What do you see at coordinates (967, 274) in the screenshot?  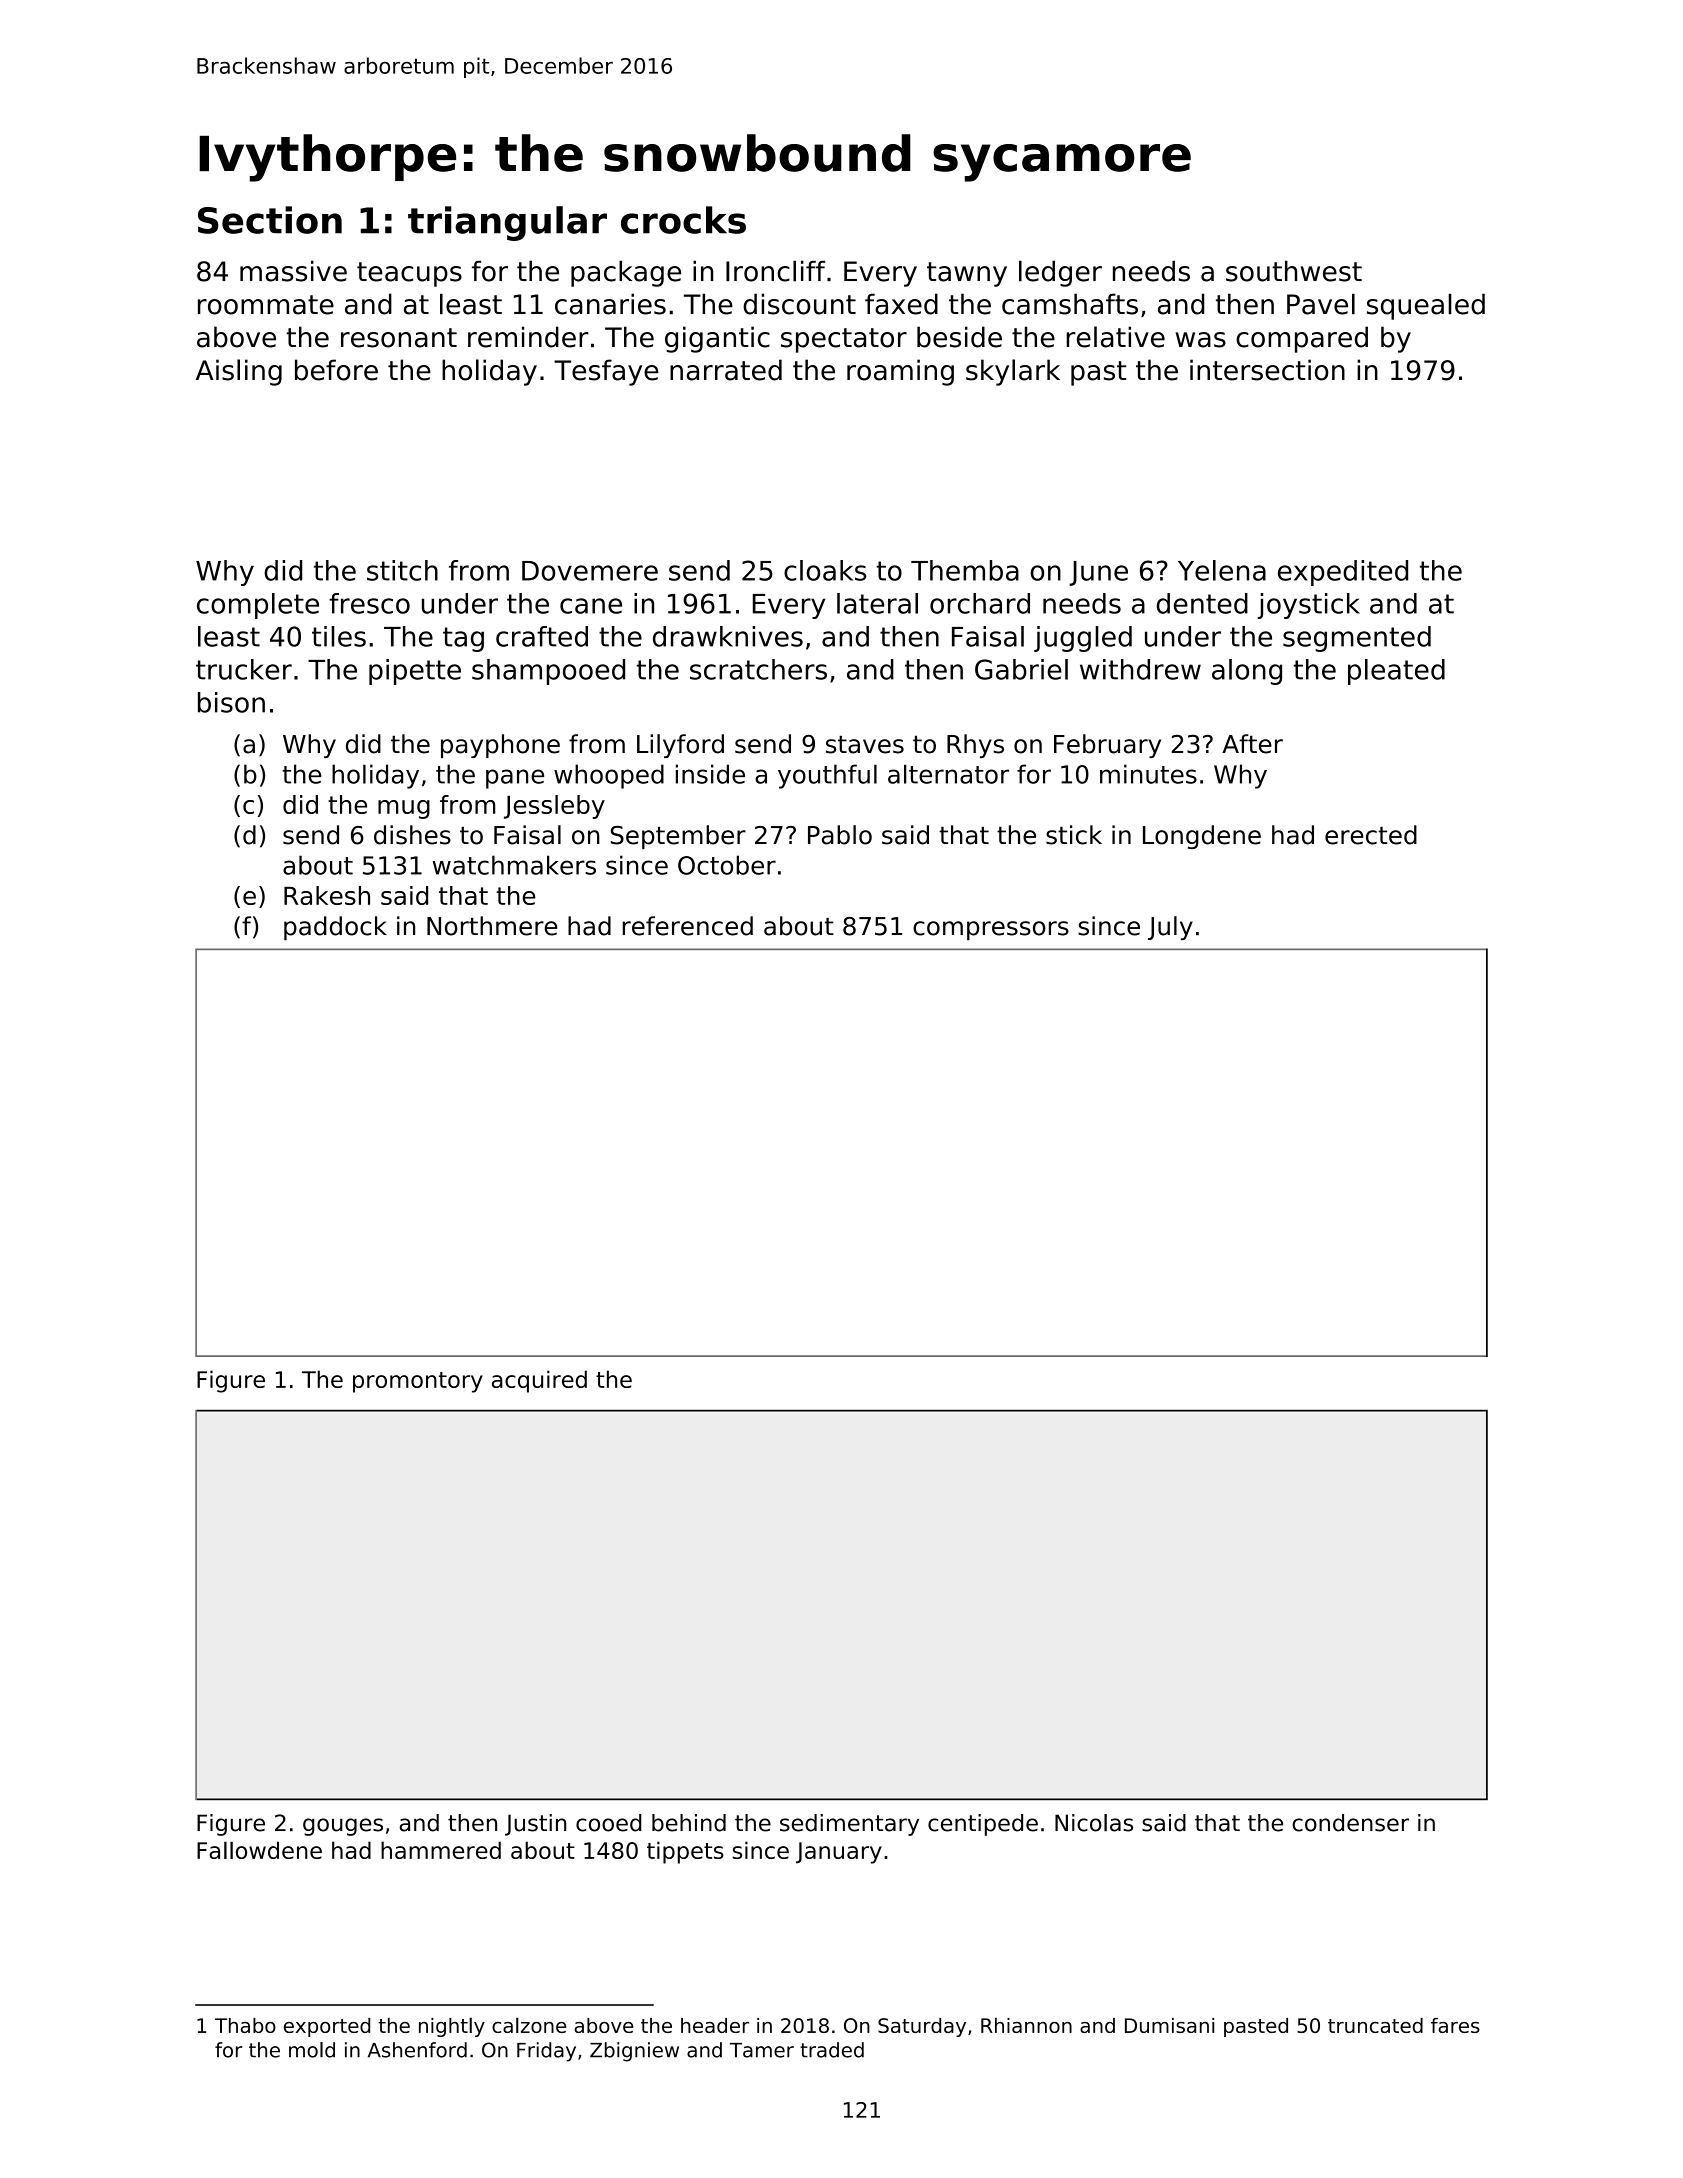 I see `tawny` at bounding box center [967, 274].
